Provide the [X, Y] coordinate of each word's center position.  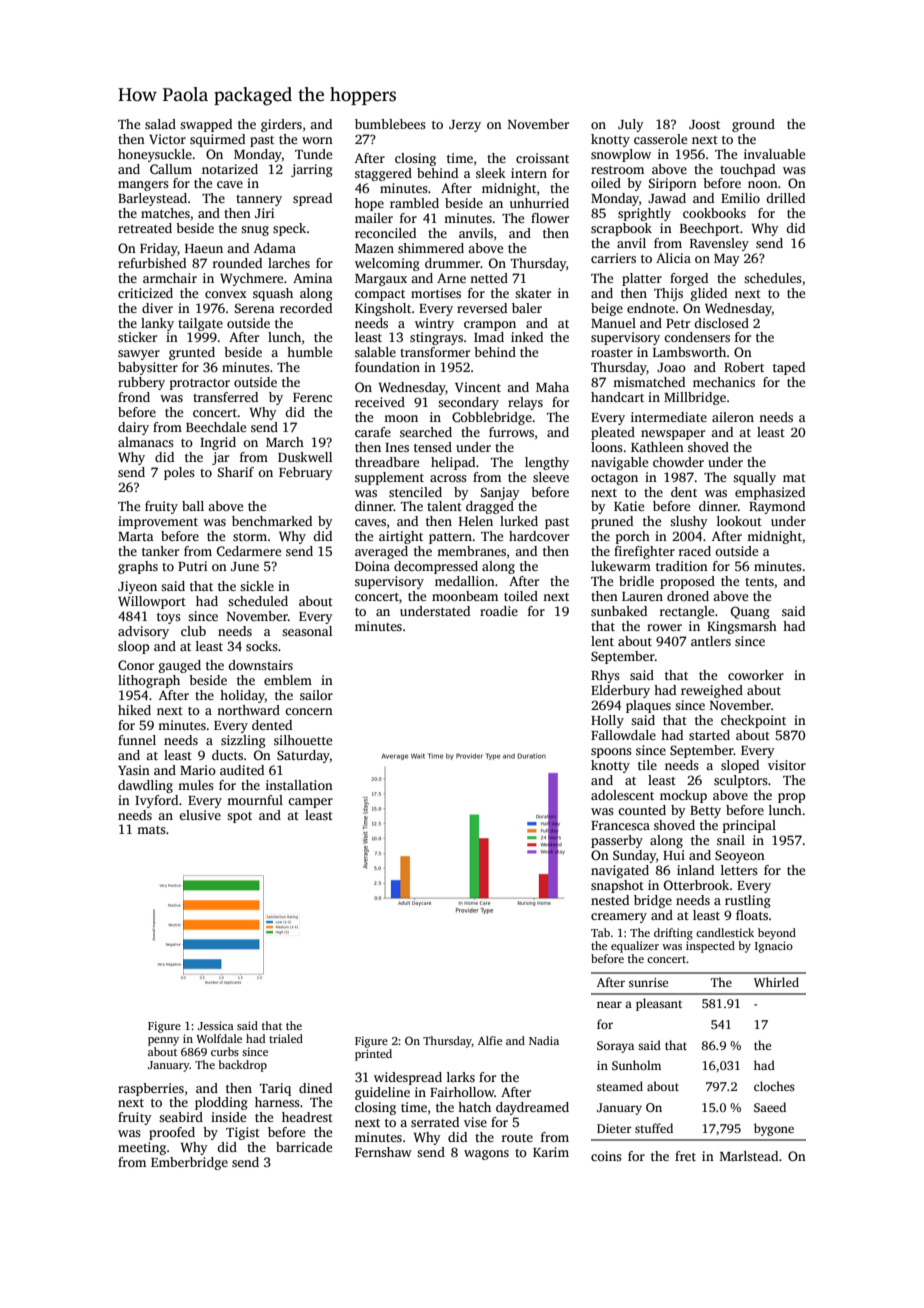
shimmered [431, 248]
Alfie [490, 1040]
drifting [673, 934]
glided [709, 294]
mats [151, 830]
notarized [230, 169]
